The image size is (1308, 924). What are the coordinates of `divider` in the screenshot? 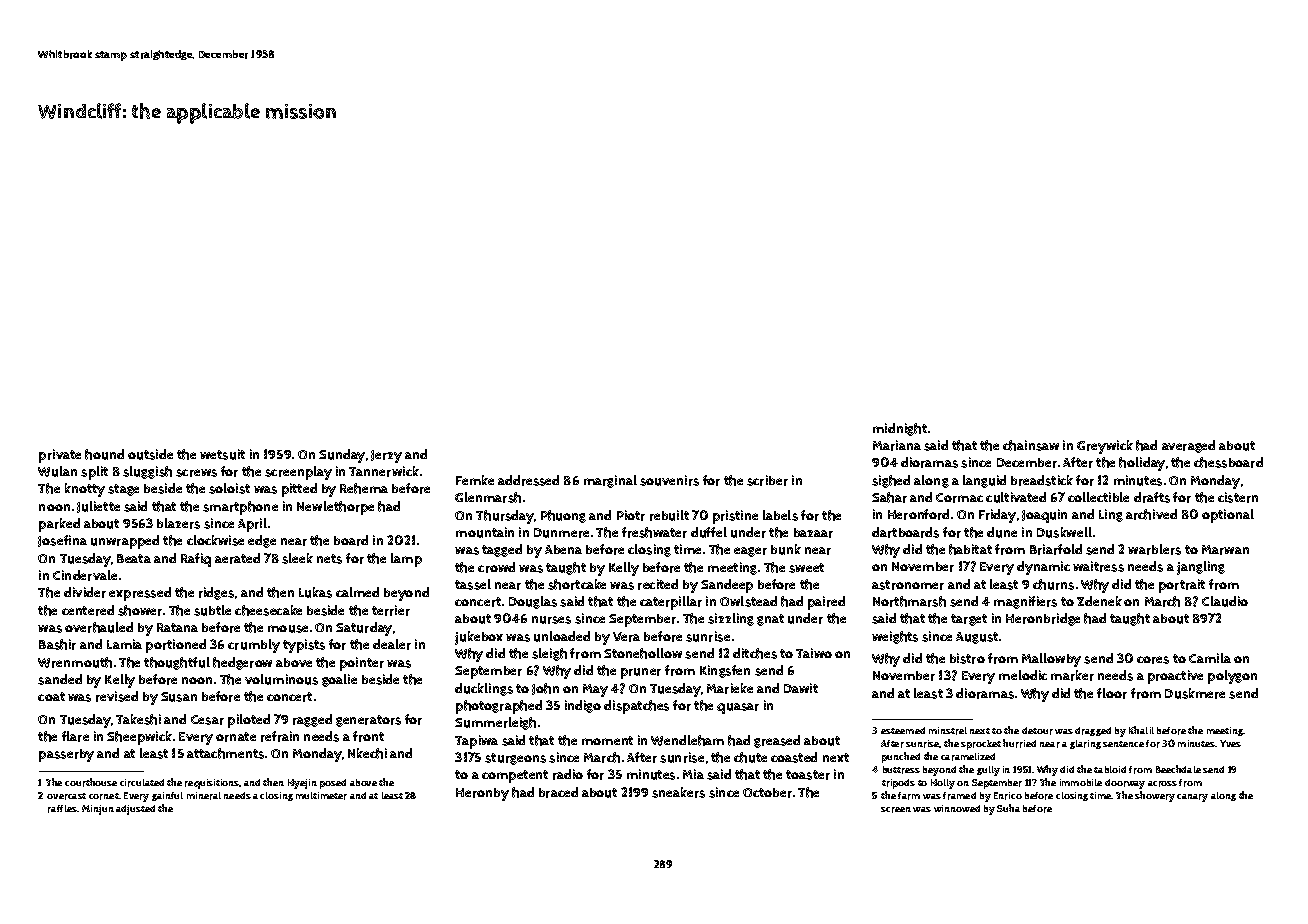 It's located at (85, 592).
